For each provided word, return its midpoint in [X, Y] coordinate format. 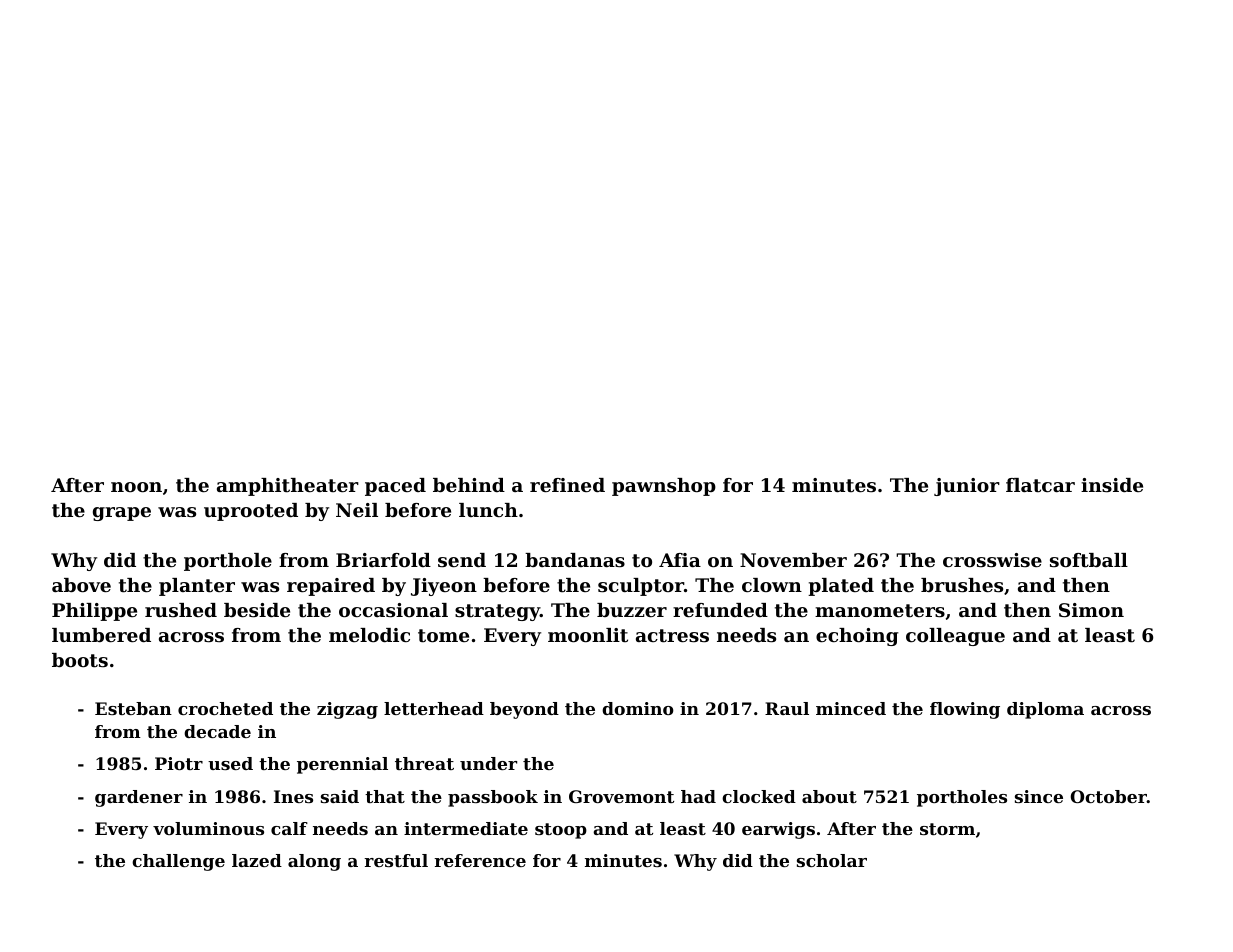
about [829, 796]
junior [967, 487]
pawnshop [664, 487]
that [385, 796]
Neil [357, 510]
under [488, 763]
